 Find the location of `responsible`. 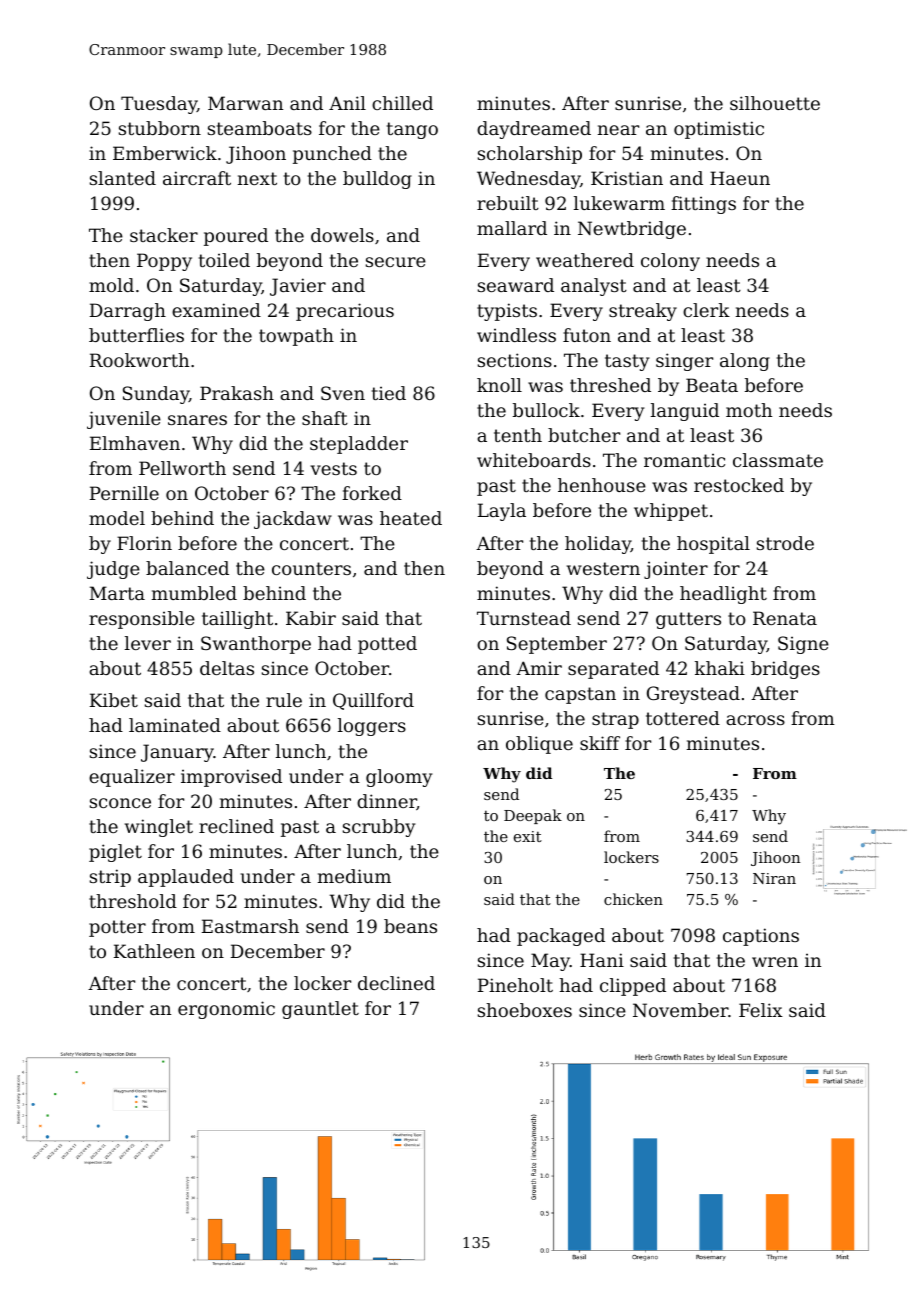

responsible is located at coordinates (142, 620).
